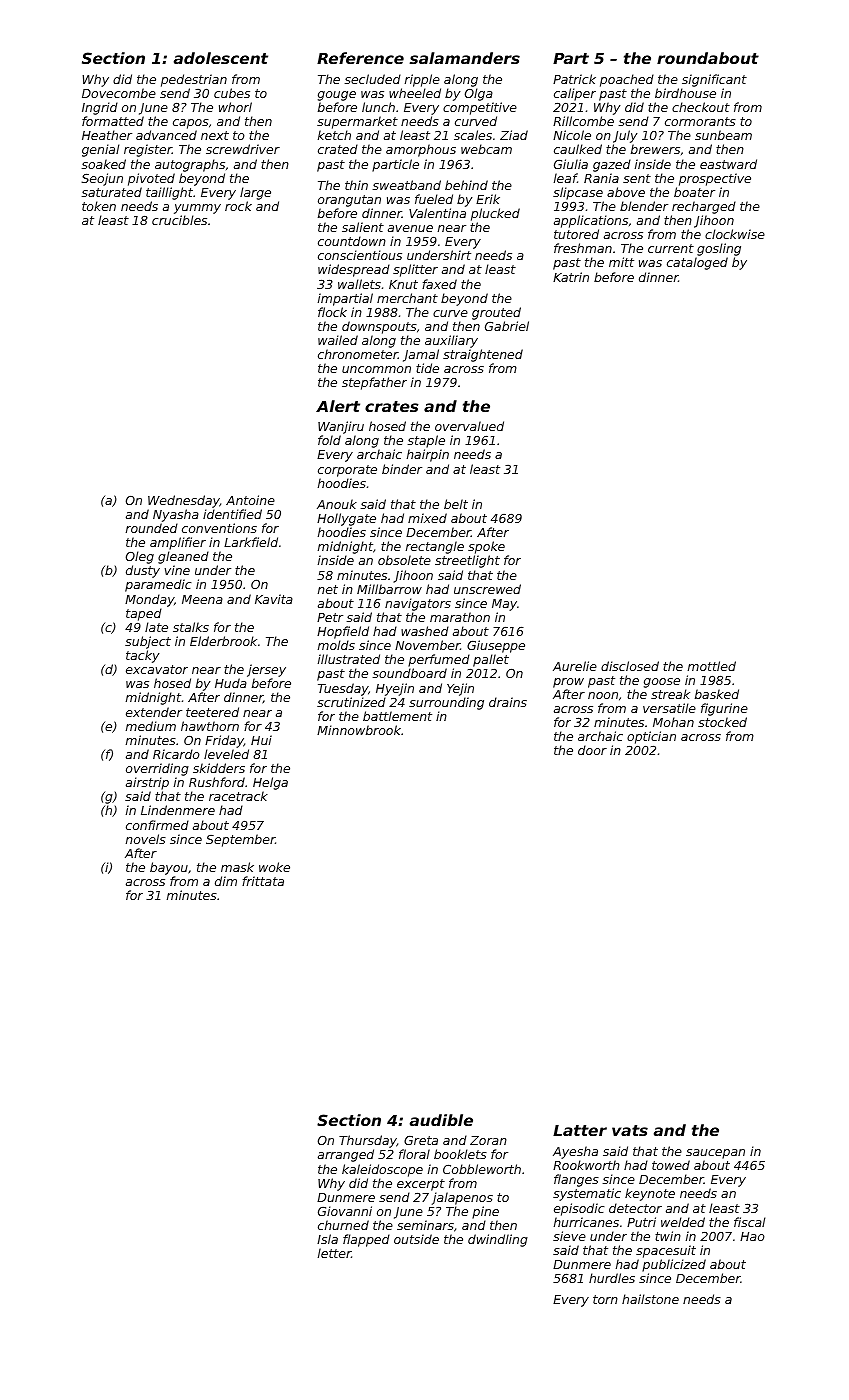 This document has width=849, height=1400. I want to click on plucked, so click(495, 214).
